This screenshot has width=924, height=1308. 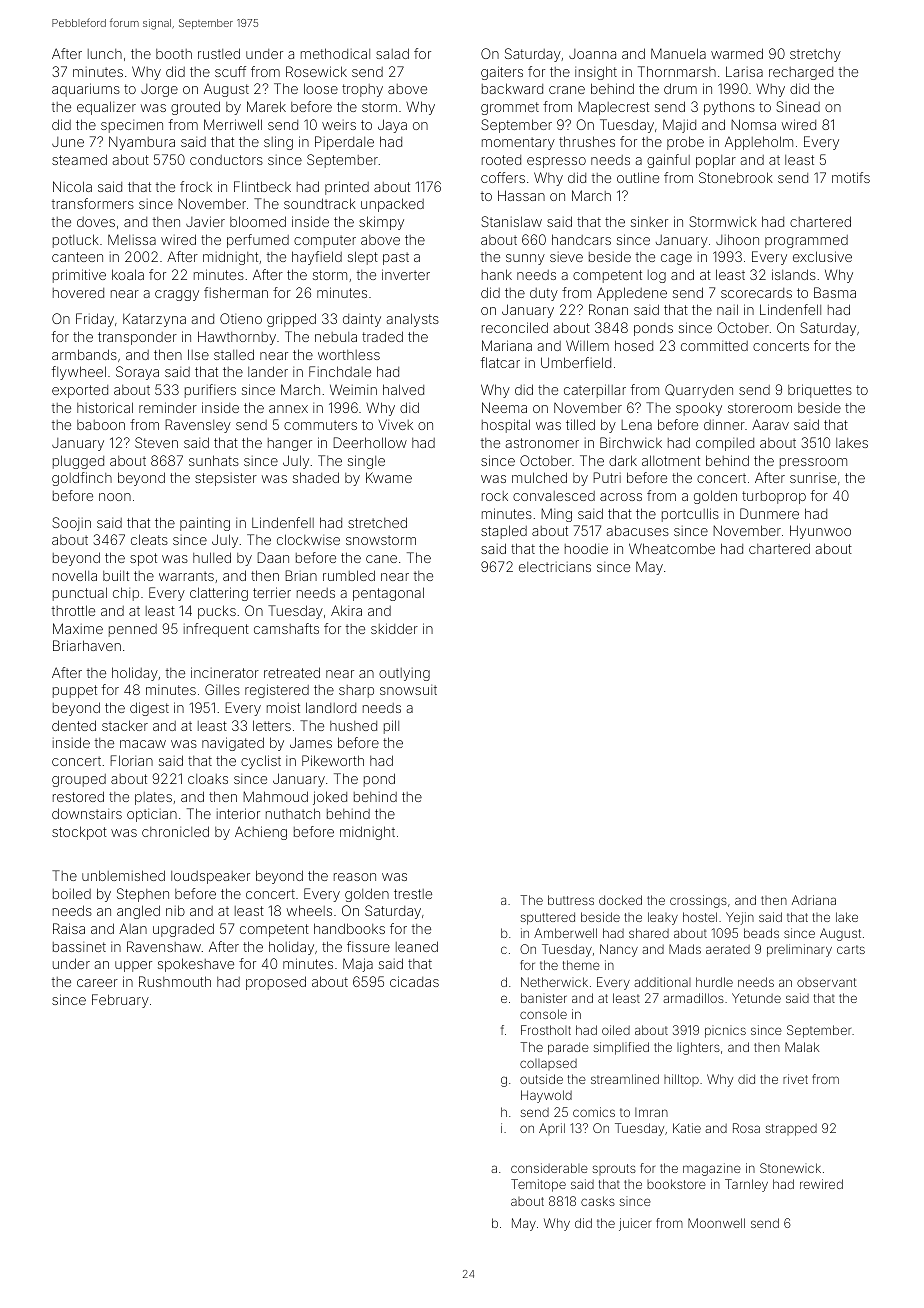 What do you see at coordinates (592, 54) in the screenshot?
I see `Joanna` at bounding box center [592, 54].
